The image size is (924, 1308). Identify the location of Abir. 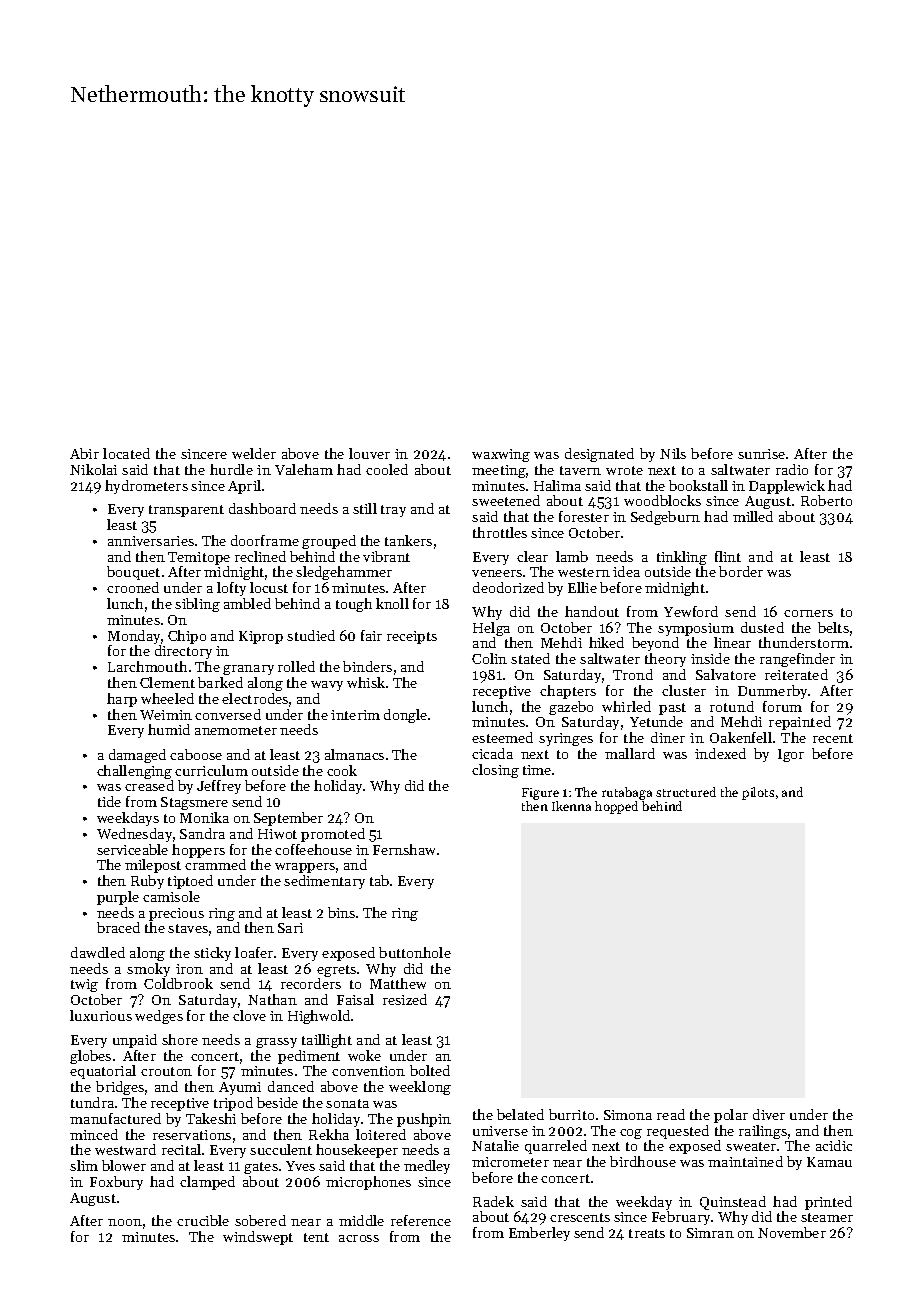
(84, 453).
